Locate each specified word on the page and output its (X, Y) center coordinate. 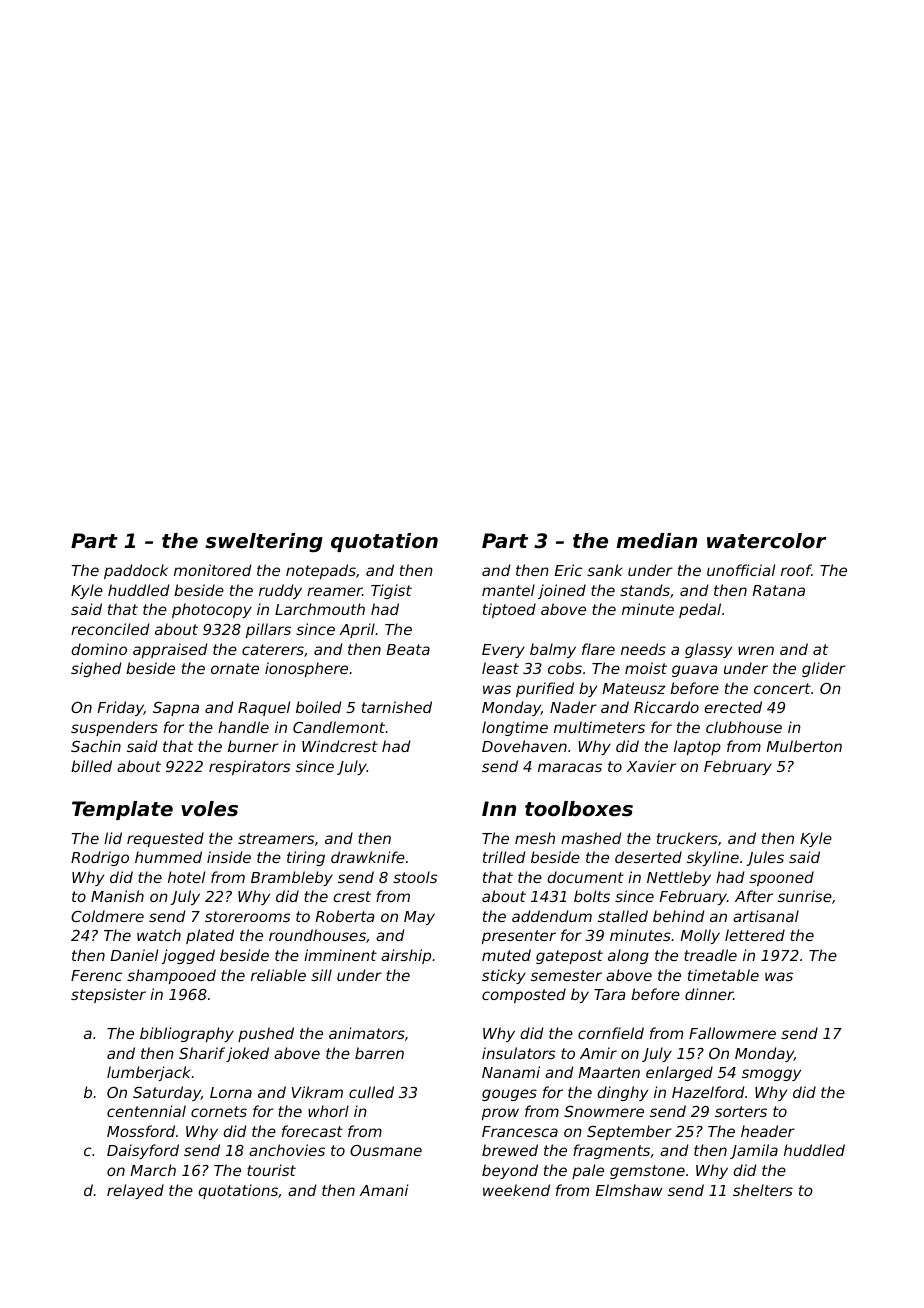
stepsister (108, 995)
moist (646, 668)
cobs (565, 668)
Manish (117, 896)
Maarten (609, 1072)
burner (253, 746)
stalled (623, 916)
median (656, 541)
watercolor (766, 541)
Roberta (345, 916)
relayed (135, 1191)
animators (367, 1033)
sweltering (264, 543)
